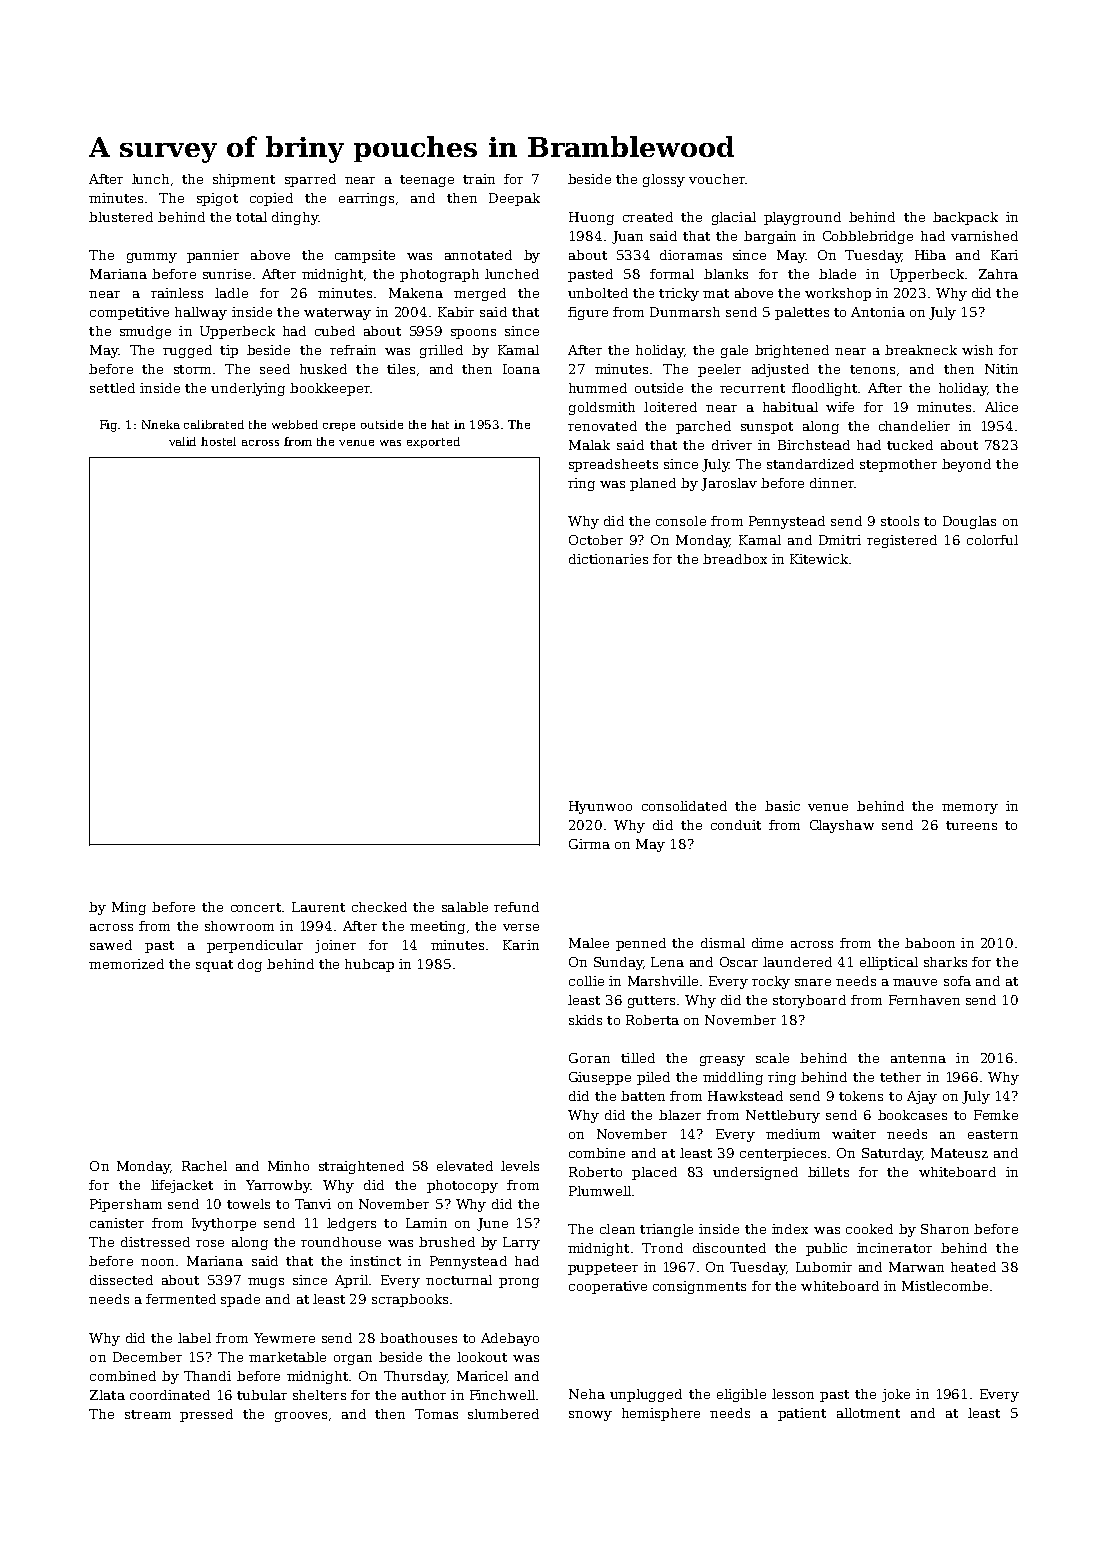 Image resolution: width=1108 pixels, height=1567 pixels. What do you see at coordinates (465, 907) in the page?
I see `salable` at bounding box center [465, 907].
